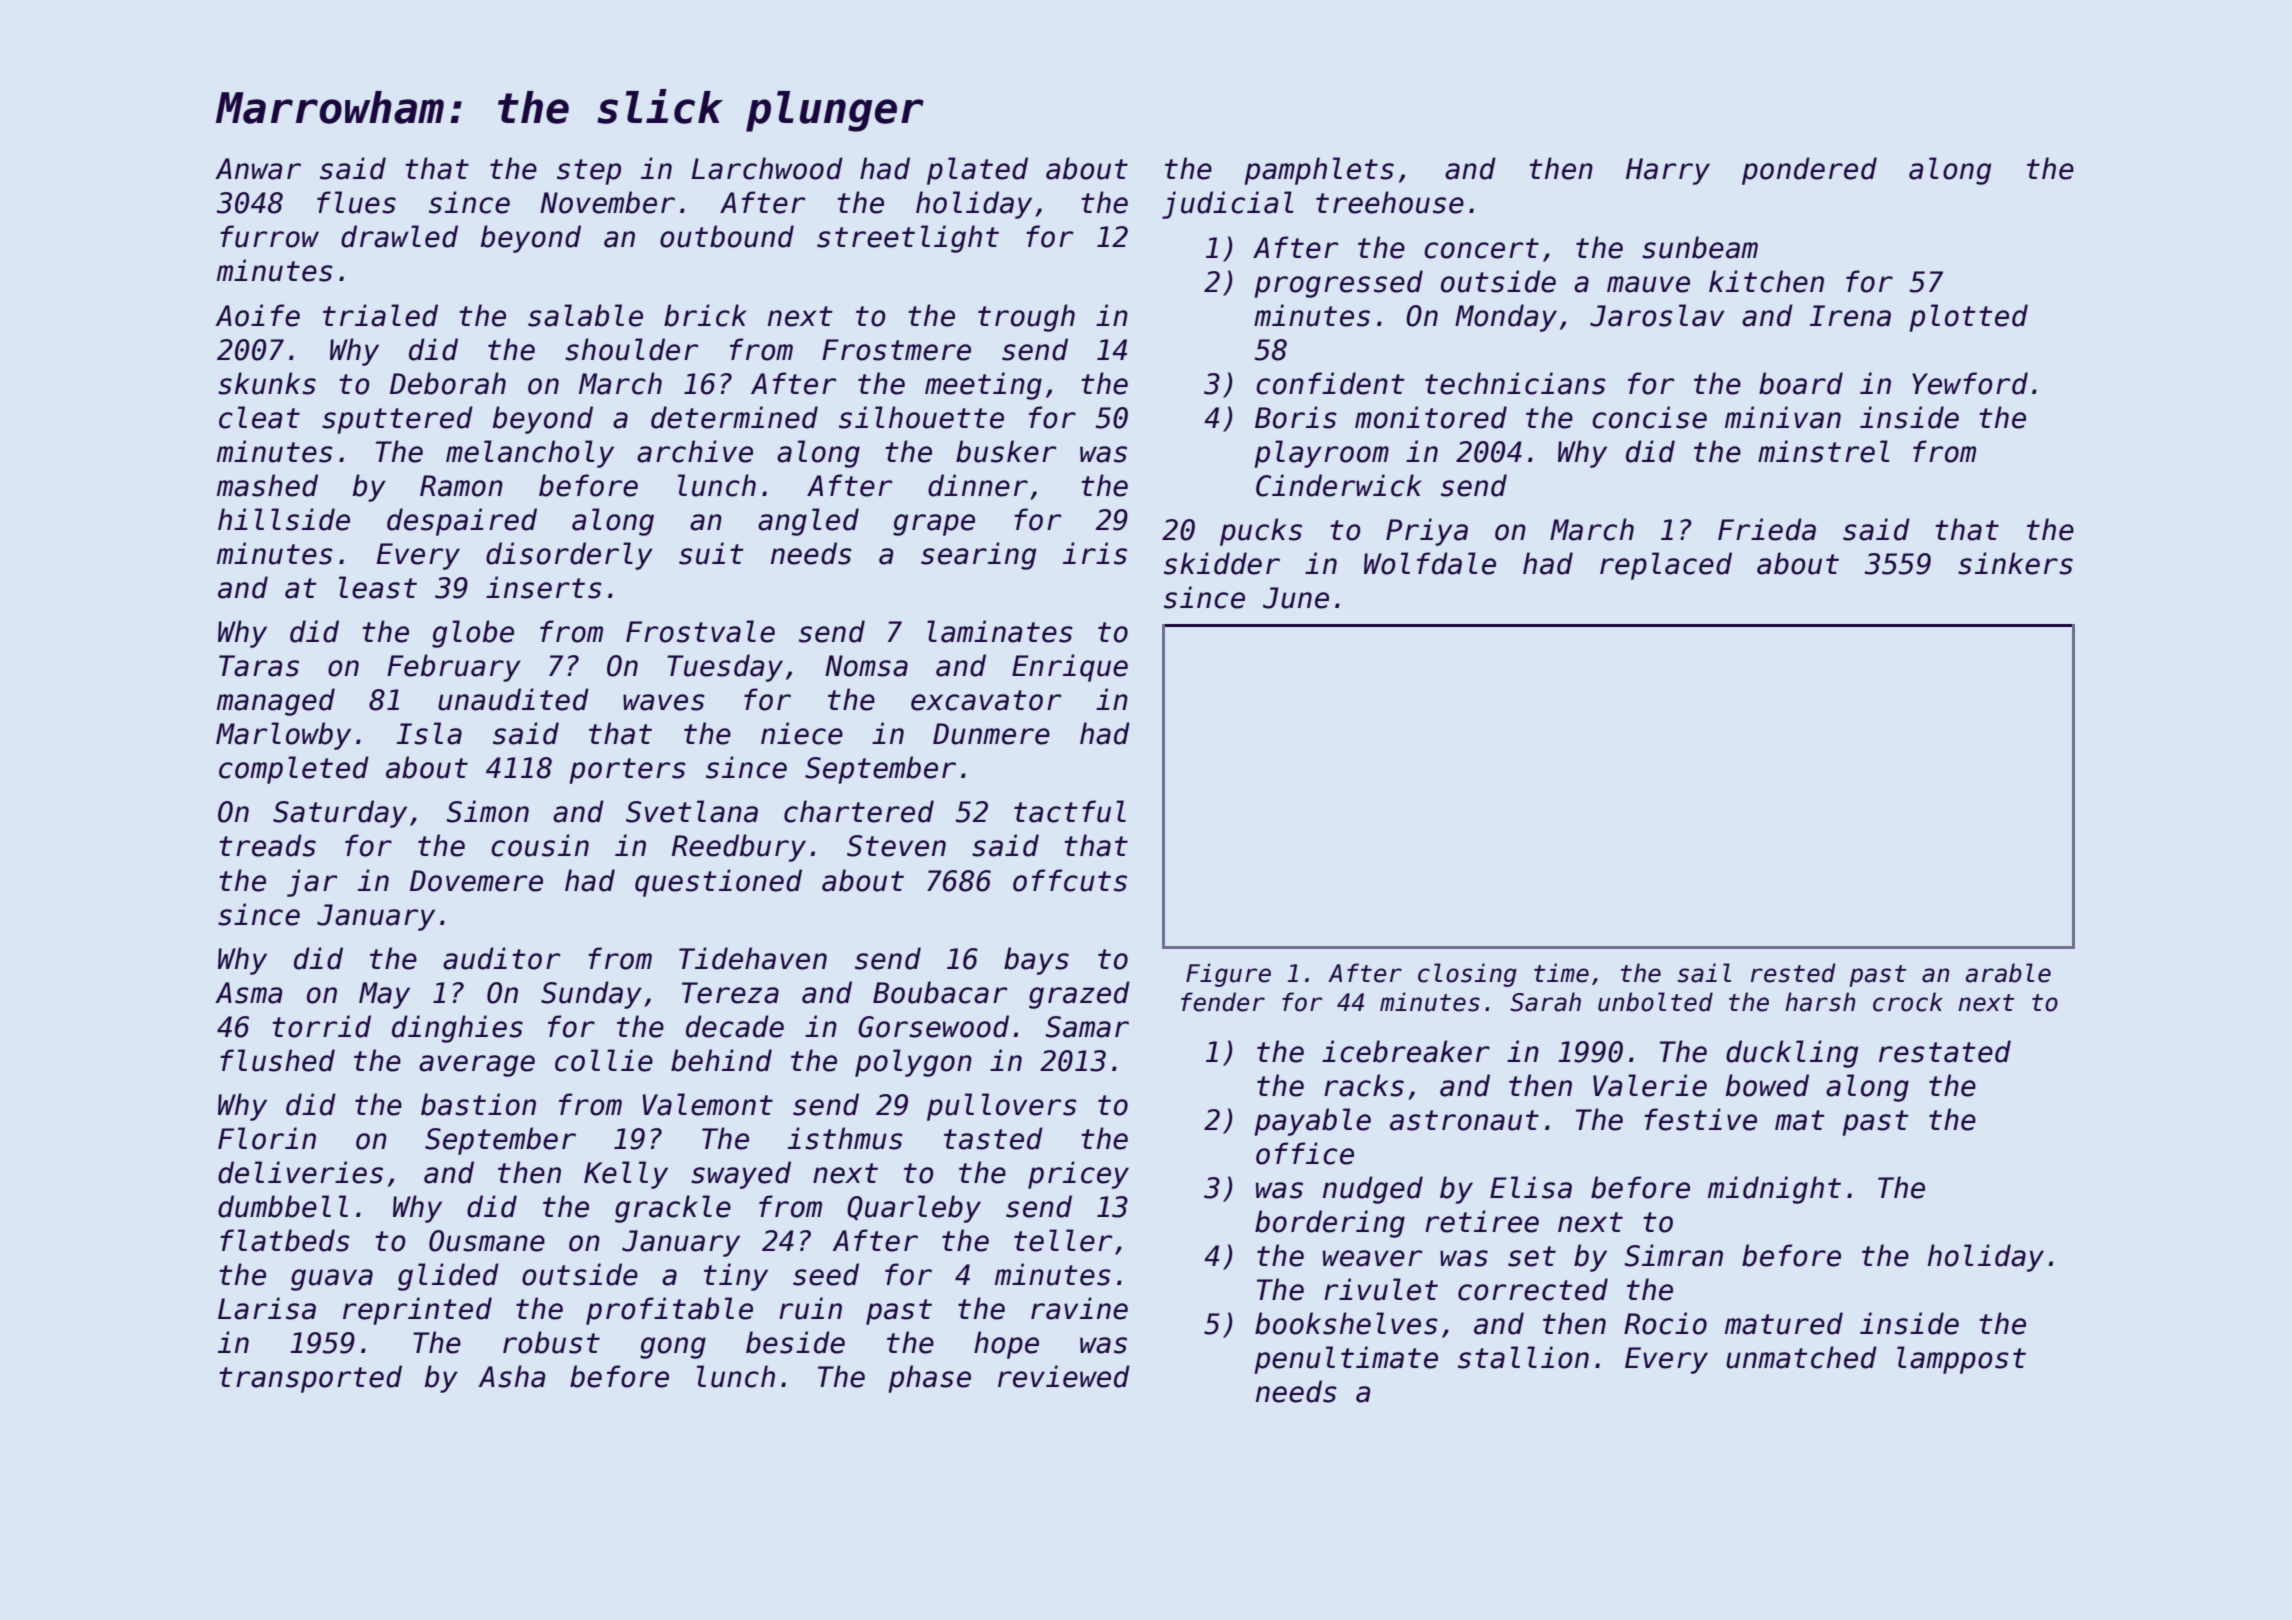 The image size is (2292, 1620). What do you see at coordinates (1668, 171) in the screenshot?
I see `Harry` at bounding box center [1668, 171].
